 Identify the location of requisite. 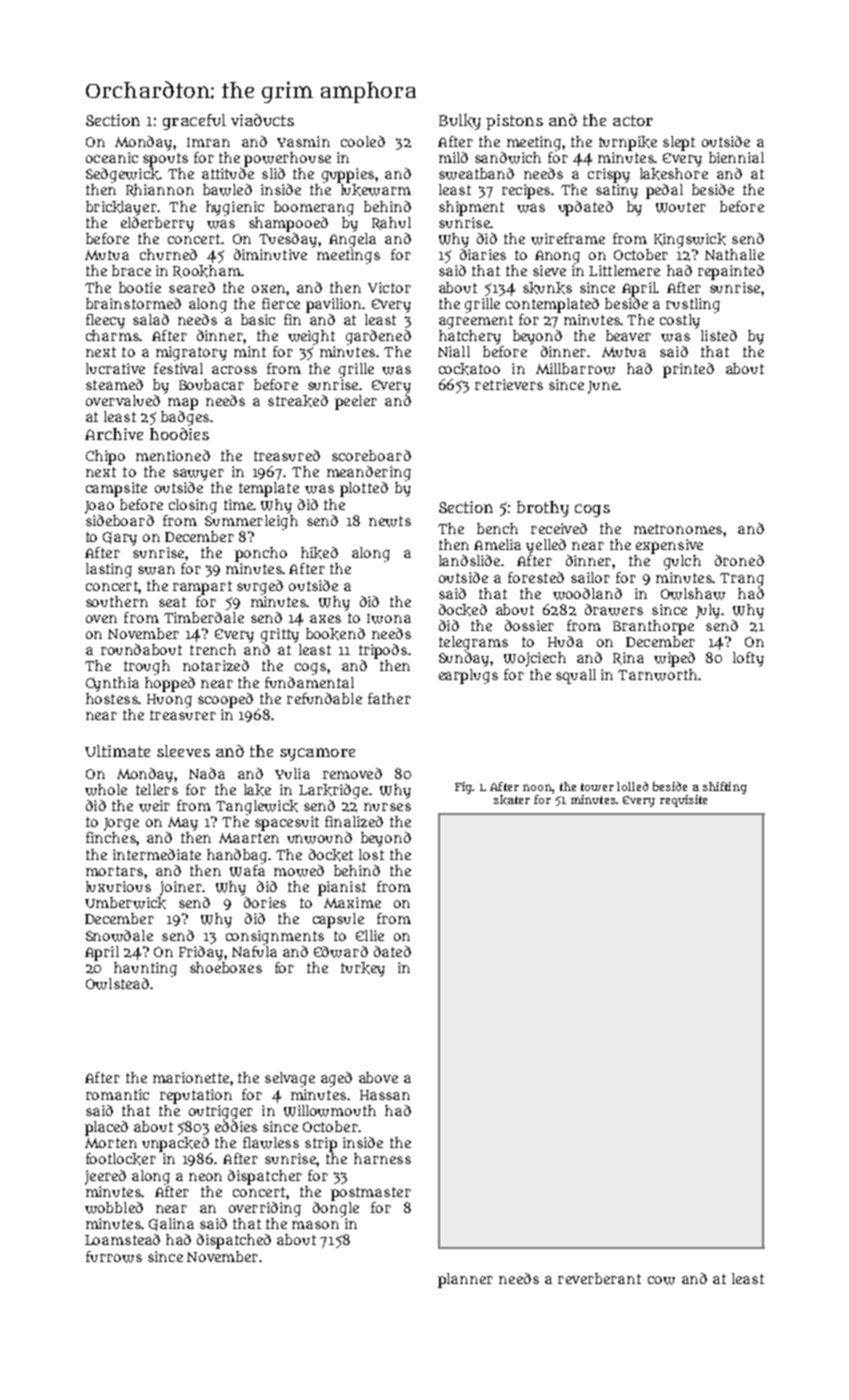
(683, 801).
